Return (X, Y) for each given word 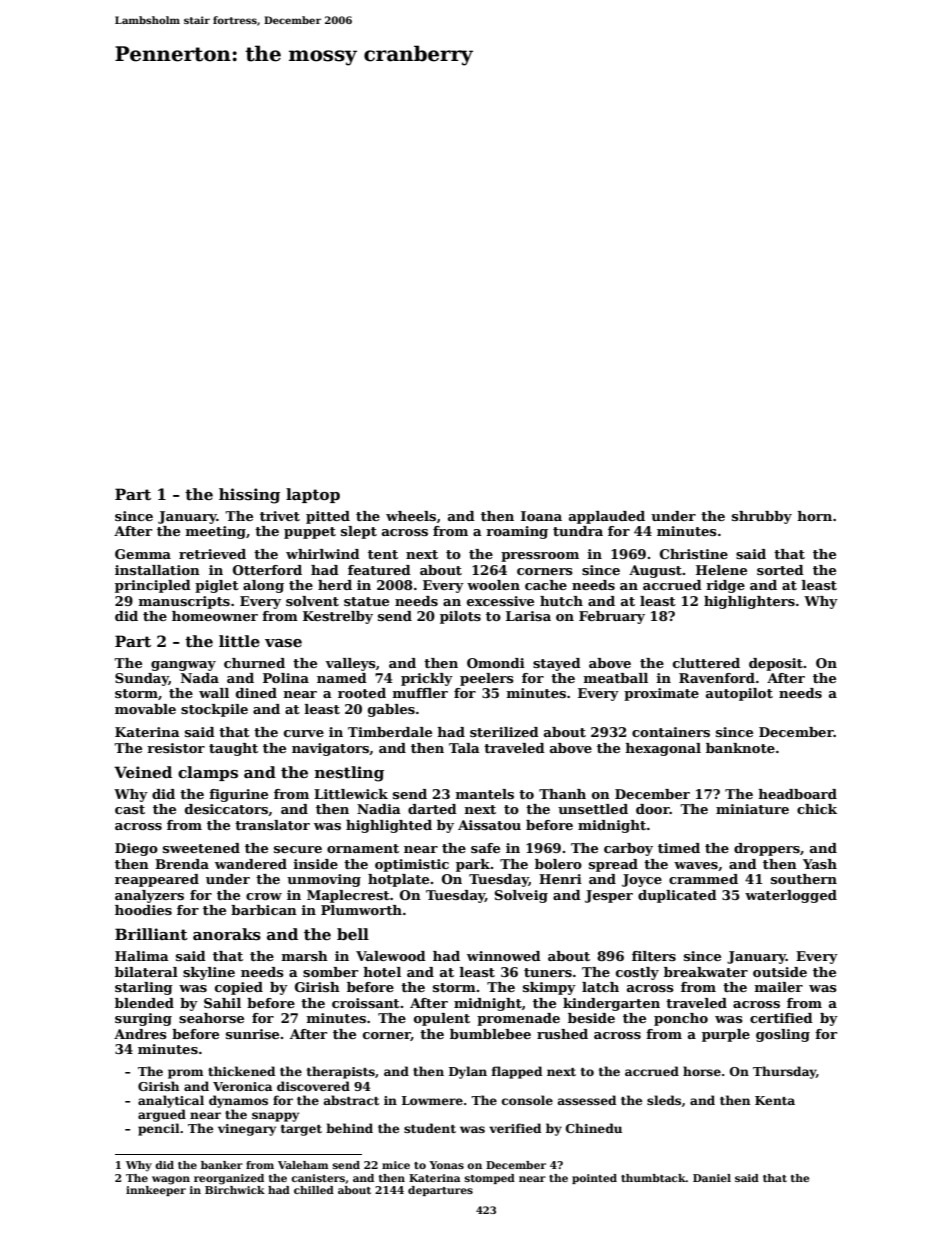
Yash (820, 864)
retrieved (212, 554)
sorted (780, 570)
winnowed (504, 956)
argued (162, 1115)
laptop (313, 495)
